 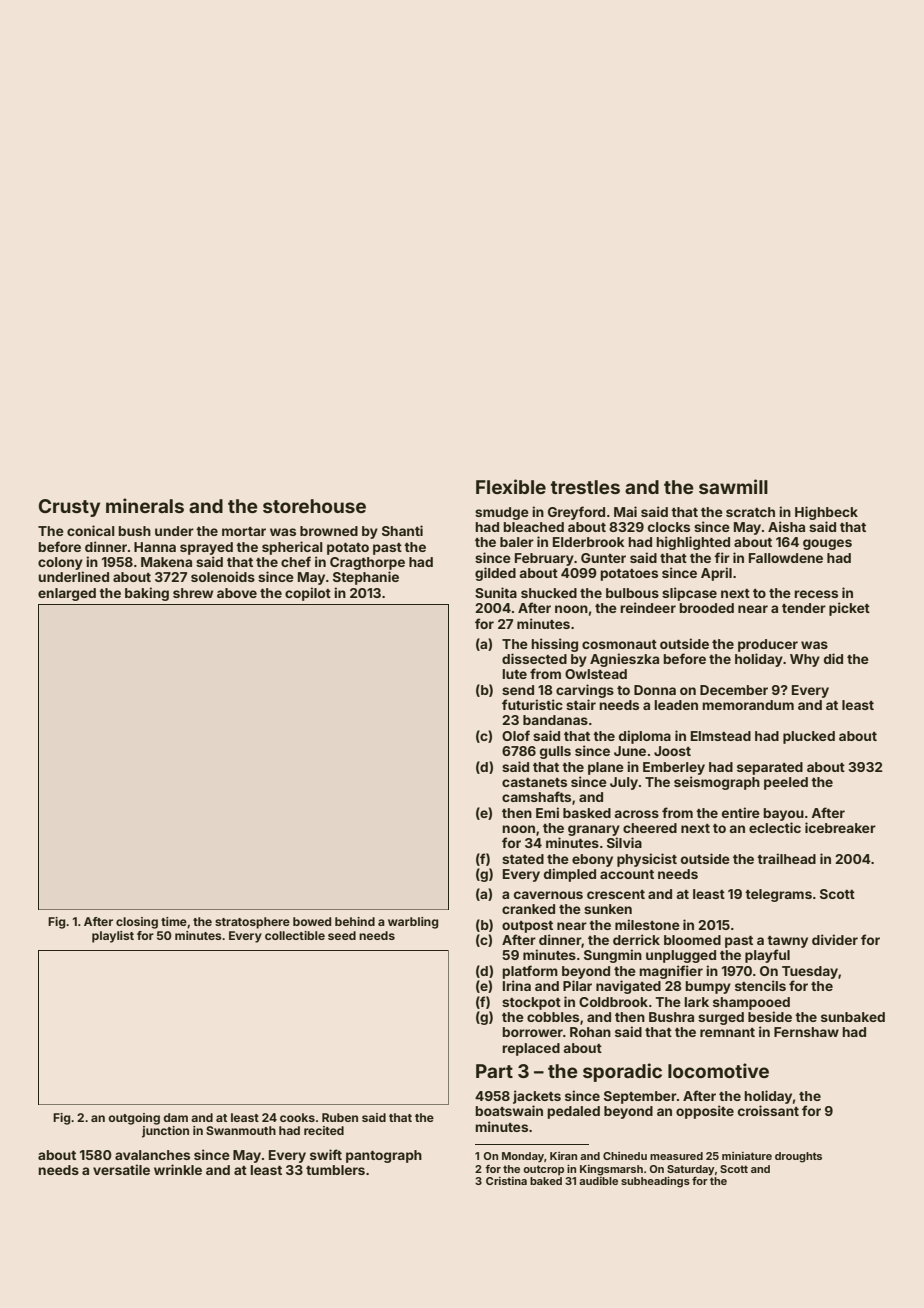 I want to click on subheadings, so click(x=655, y=1182).
